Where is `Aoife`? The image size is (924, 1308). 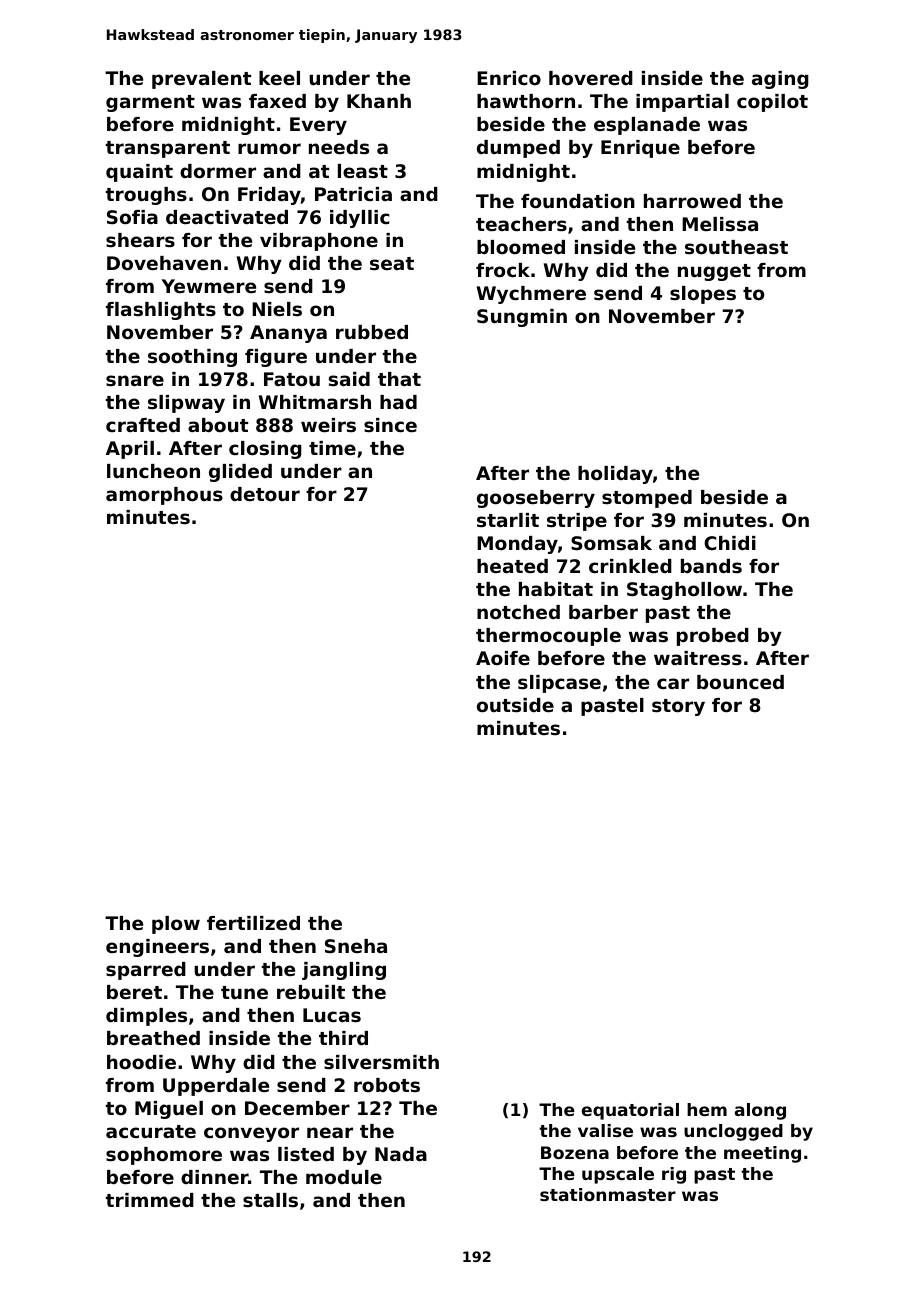
Aoife is located at coordinates (503, 658).
